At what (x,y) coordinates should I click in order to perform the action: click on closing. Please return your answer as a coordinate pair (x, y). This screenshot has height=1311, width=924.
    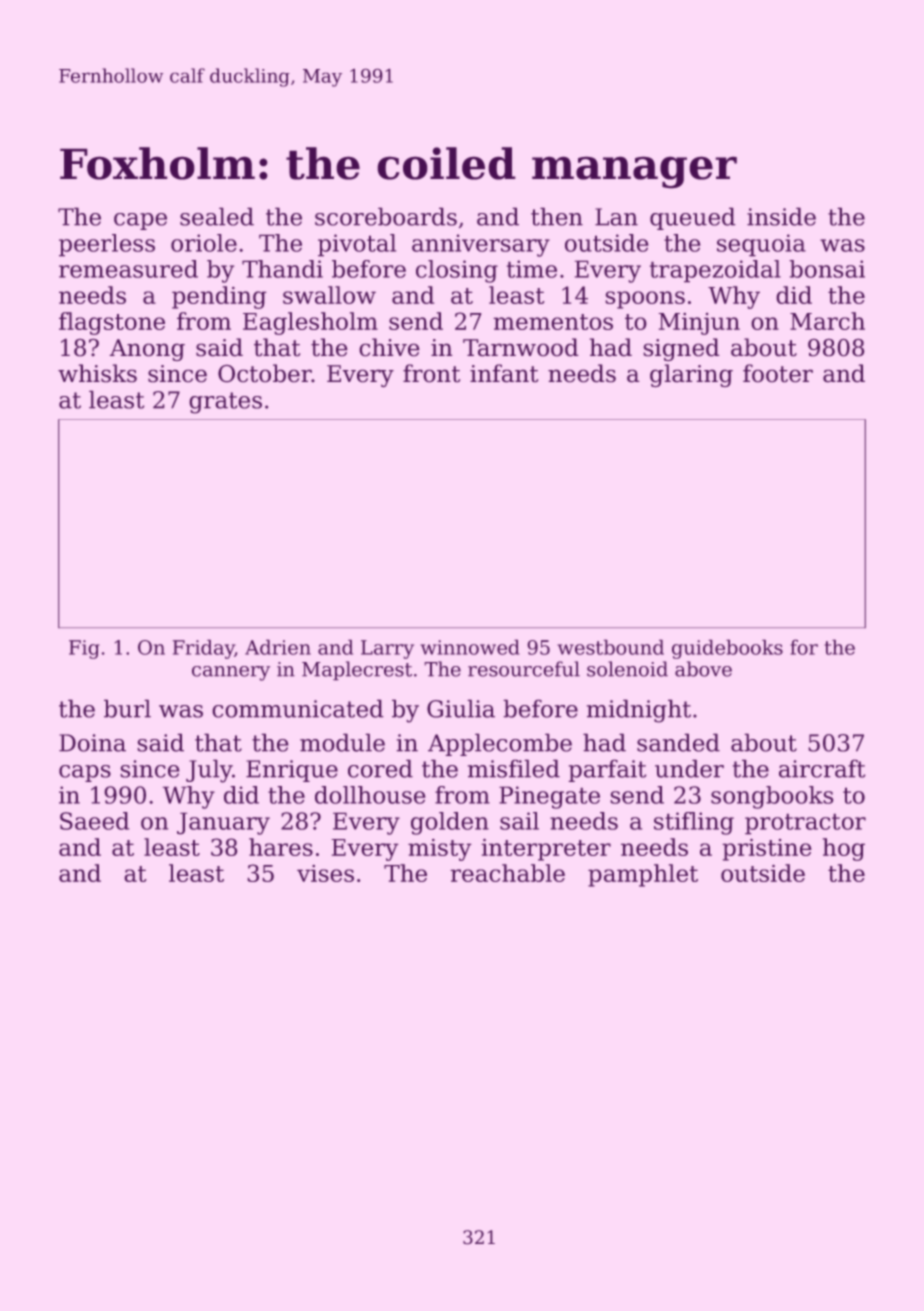
    Looking at the image, I should click on (457, 271).
